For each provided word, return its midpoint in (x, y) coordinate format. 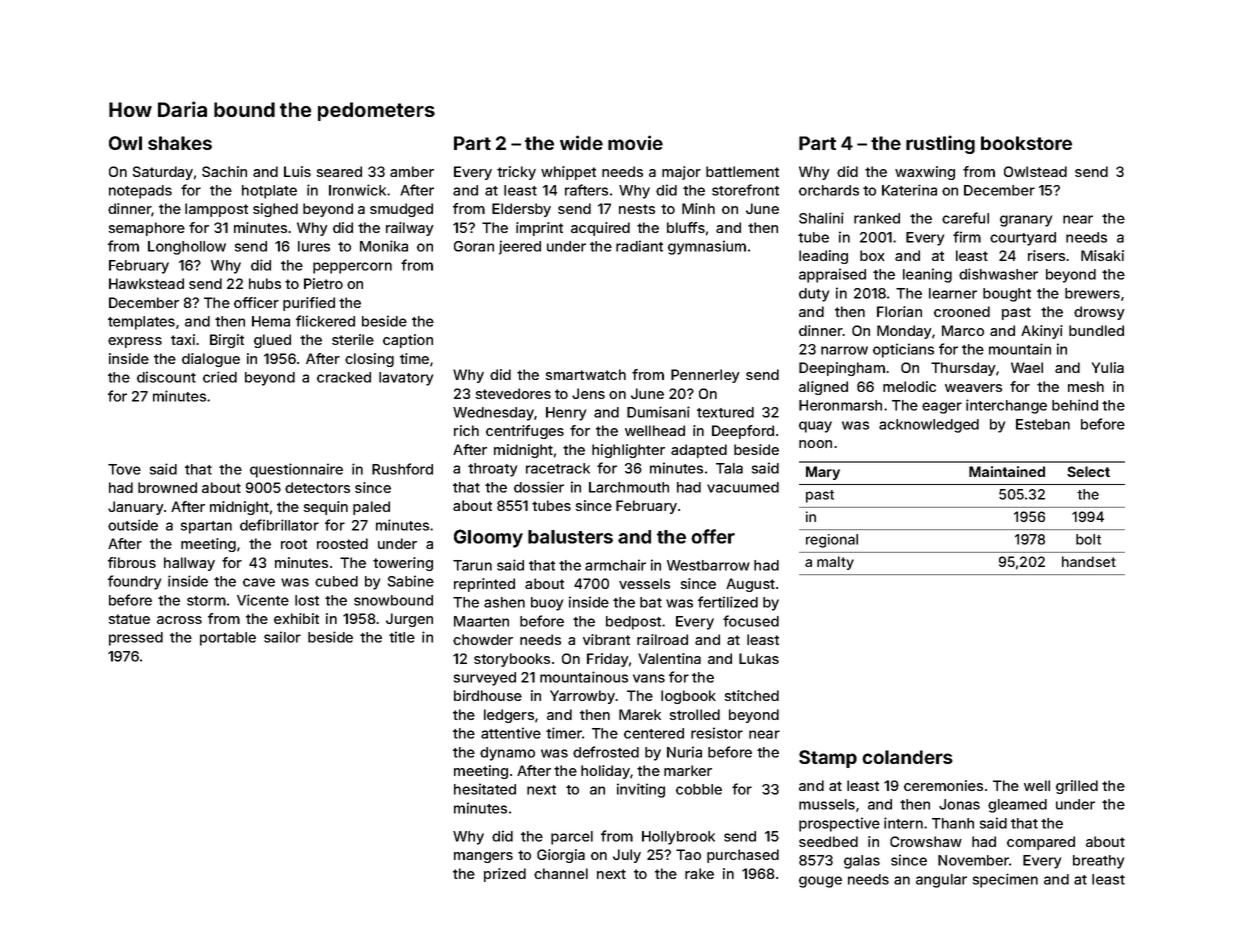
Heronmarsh (840, 405)
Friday (607, 660)
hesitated (485, 789)
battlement (742, 171)
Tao (688, 854)
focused (751, 621)
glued (272, 341)
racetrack (558, 468)
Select (1088, 471)
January (135, 508)
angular (941, 881)
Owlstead (1035, 171)
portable (228, 639)
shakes (180, 143)
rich (466, 430)
